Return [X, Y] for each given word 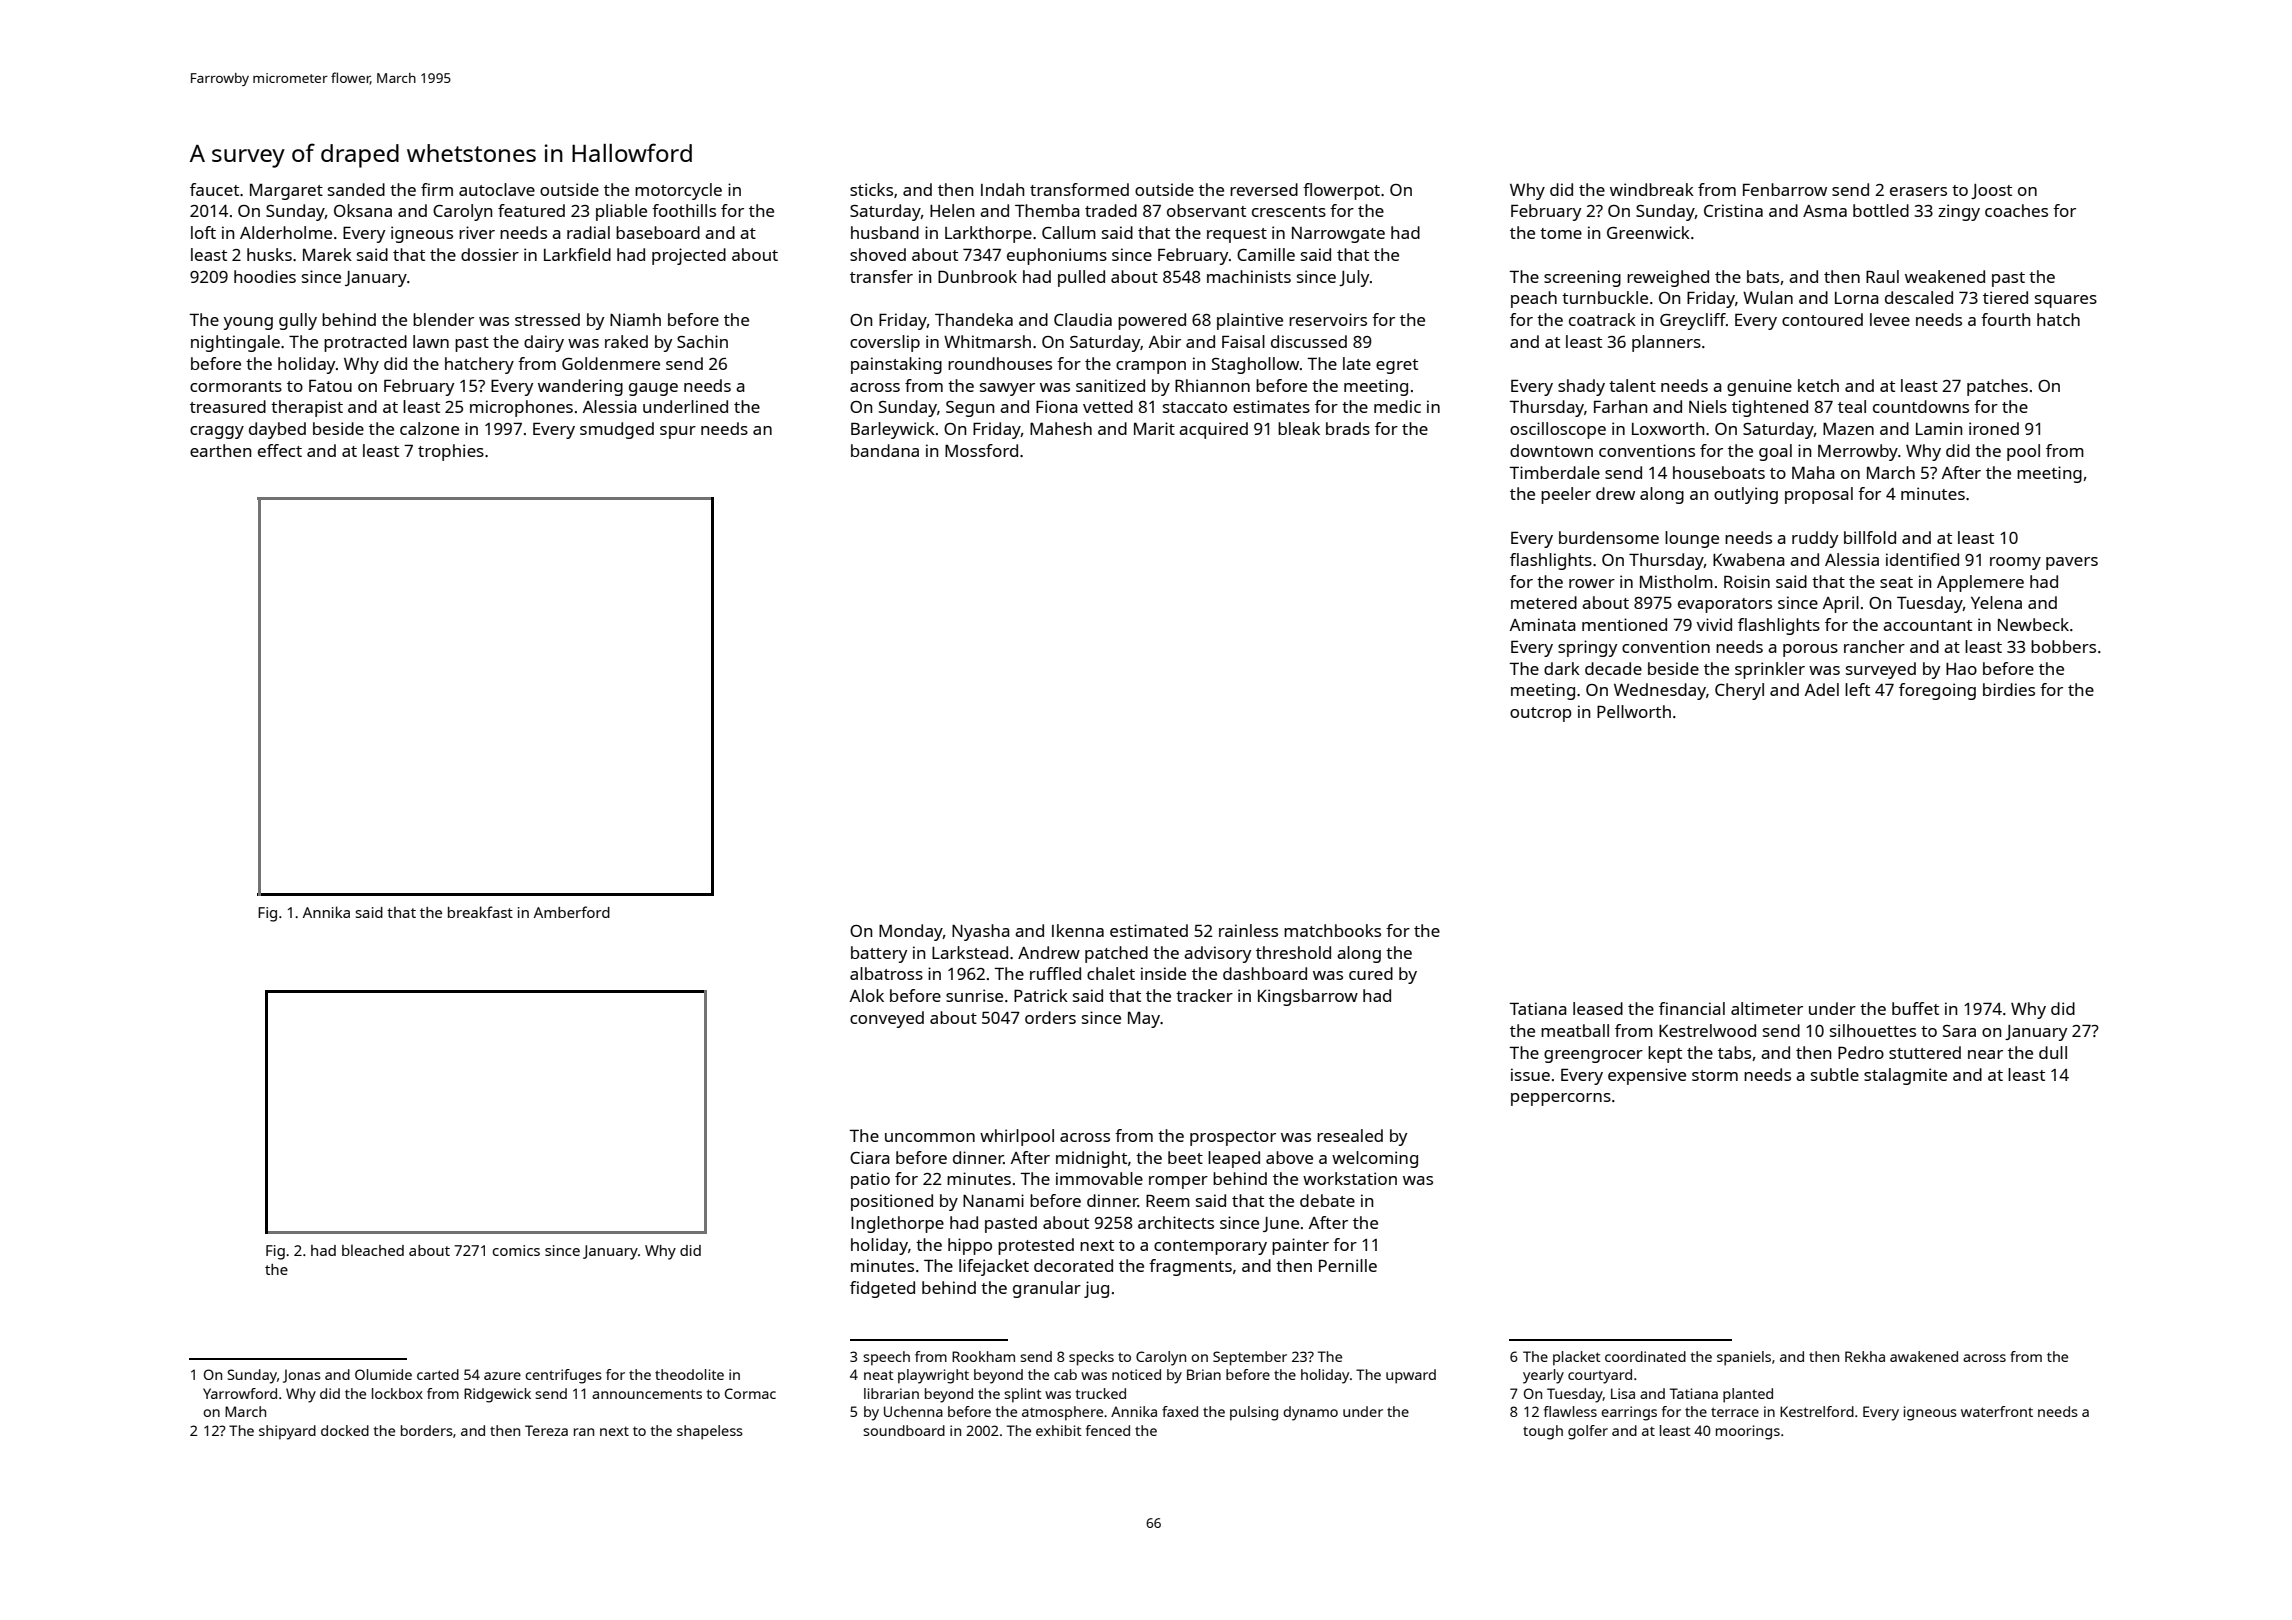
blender [443, 319]
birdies [2009, 689]
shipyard [287, 1432]
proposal [1819, 495]
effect [280, 450]
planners [1666, 343]
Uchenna [913, 1411]
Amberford [572, 912]
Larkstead [970, 952]
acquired [1213, 430]
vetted [1108, 406]
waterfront [1997, 1411]
